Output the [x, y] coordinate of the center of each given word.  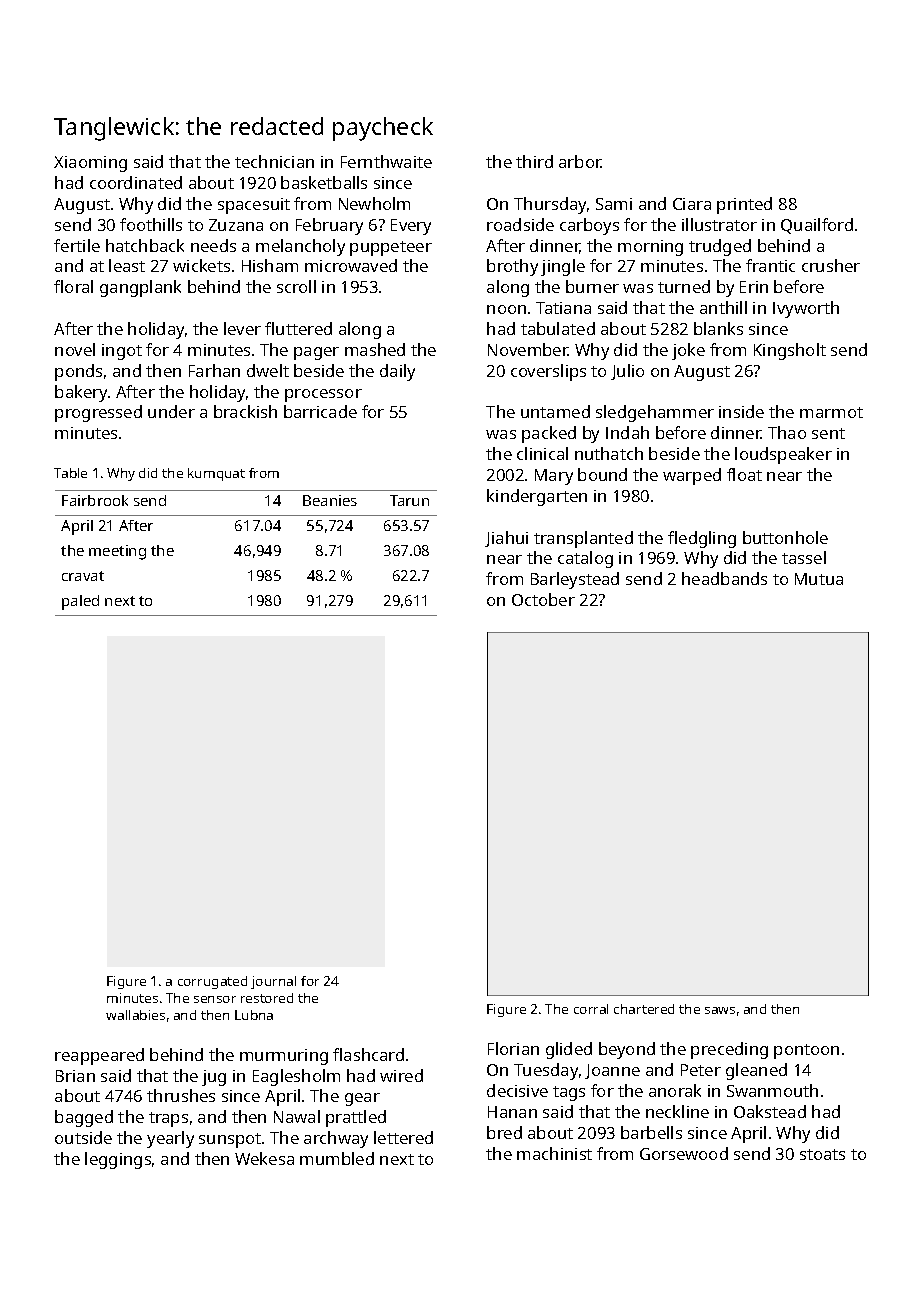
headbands [724, 578]
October [543, 599]
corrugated [212, 982]
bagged [84, 1118]
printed [744, 205]
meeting [117, 552]
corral [591, 1009]
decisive [517, 1090]
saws [720, 1010]
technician [274, 161]
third [534, 161]
